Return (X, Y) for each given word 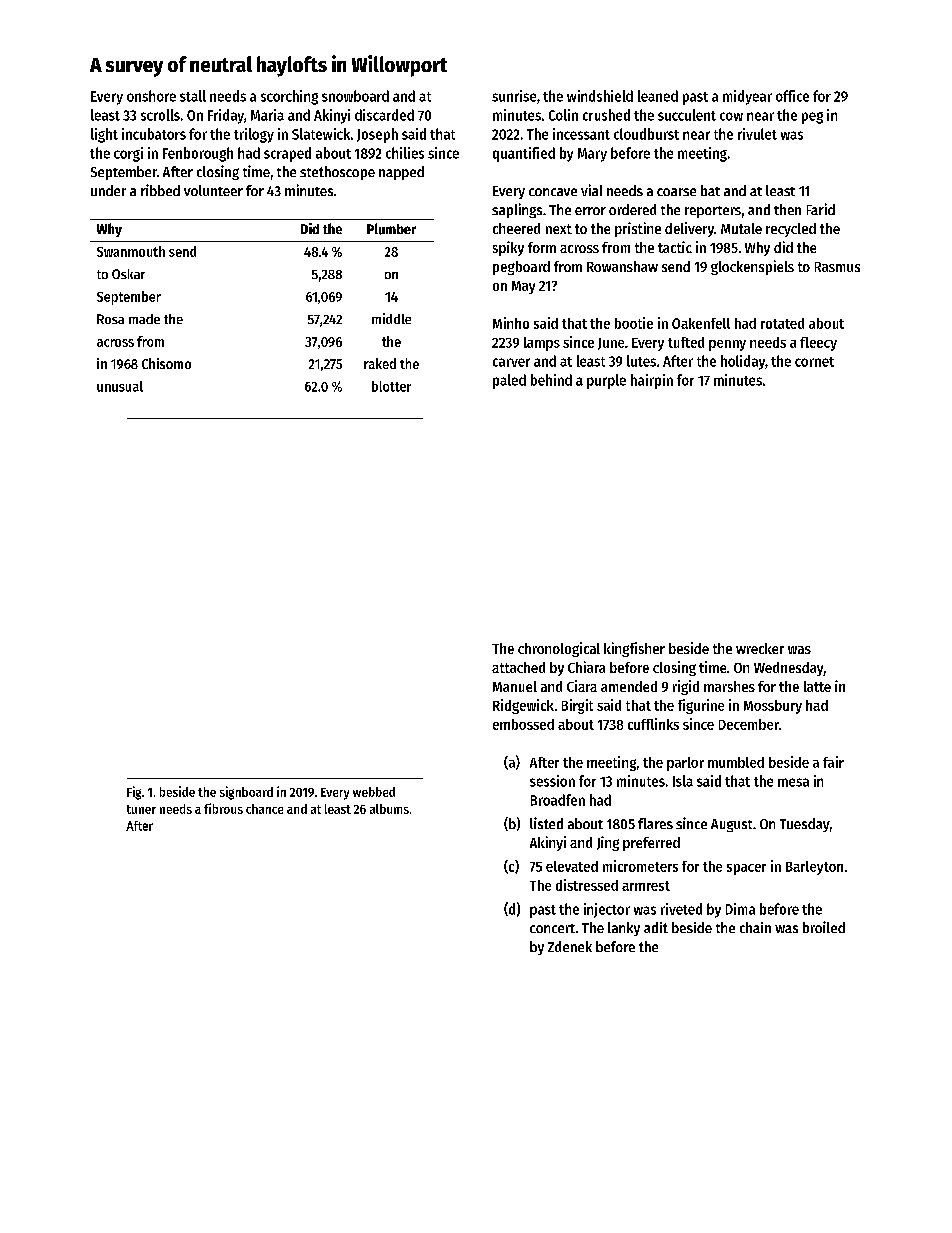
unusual (120, 386)
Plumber (391, 229)
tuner (141, 809)
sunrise (514, 96)
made (144, 319)
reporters (713, 212)
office (792, 96)
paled (509, 381)
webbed (374, 792)
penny (727, 345)
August (731, 825)
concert (552, 928)
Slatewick (321, 134)
